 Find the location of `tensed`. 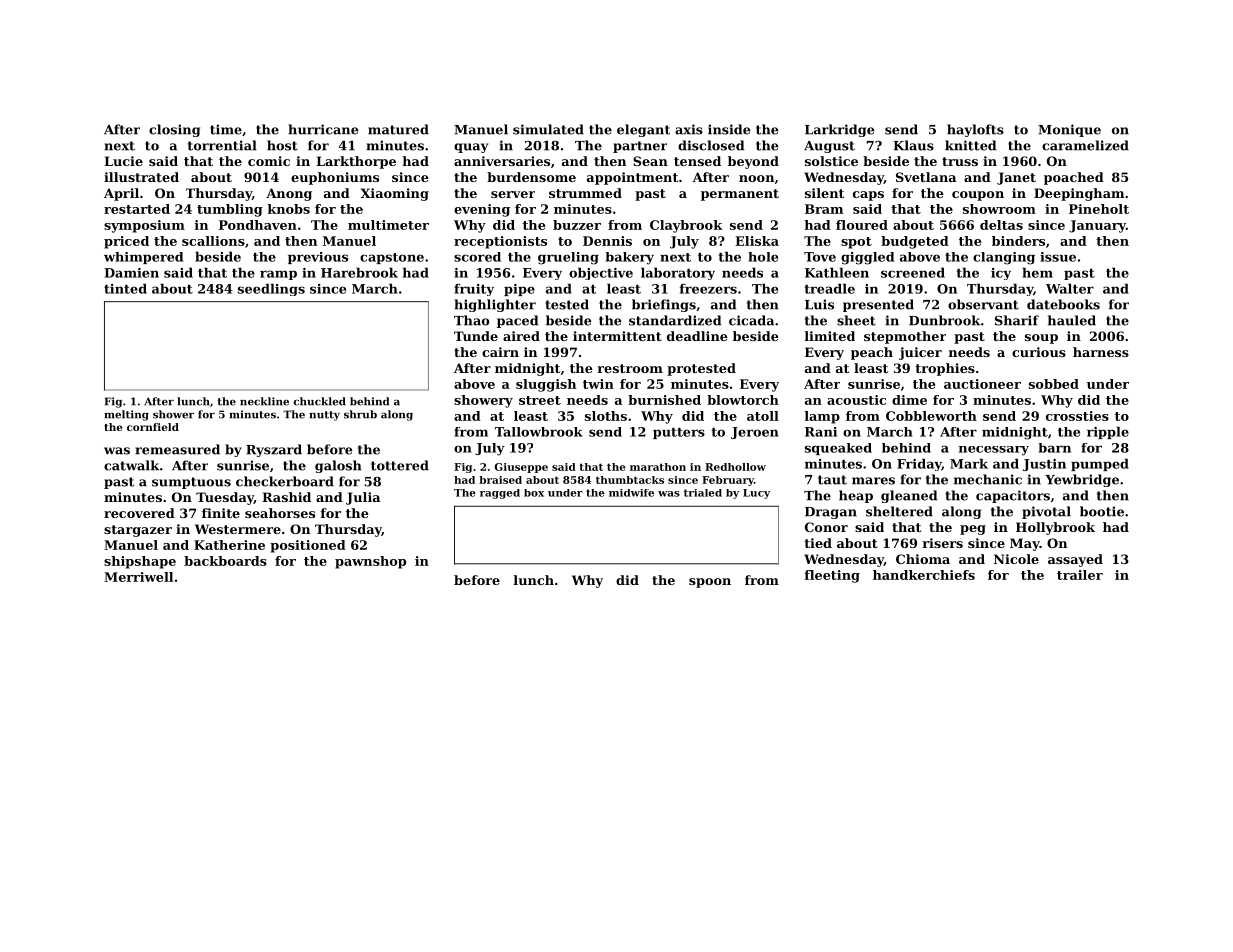

tensed is located at coordinates (697, 161).
